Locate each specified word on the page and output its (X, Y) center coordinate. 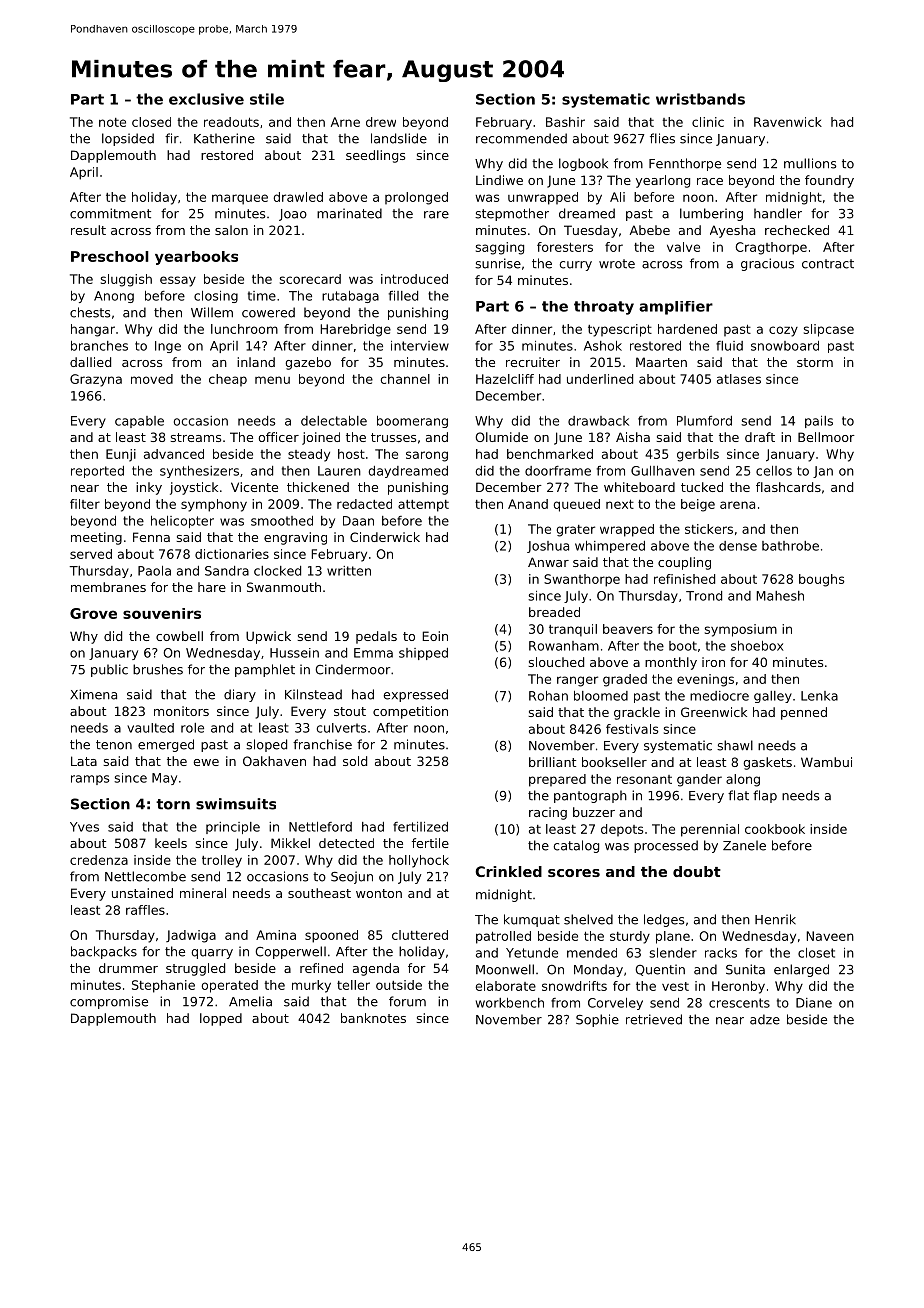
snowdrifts (574, 986)
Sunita (745, 969)
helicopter (182, 522)
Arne (345, 122)
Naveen (830, 936)
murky (311, 986)
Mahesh (780, 596)
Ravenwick (788, 122)
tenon (114, 745)
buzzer (594, 812)
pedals (376, 637)
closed (151, 122)
